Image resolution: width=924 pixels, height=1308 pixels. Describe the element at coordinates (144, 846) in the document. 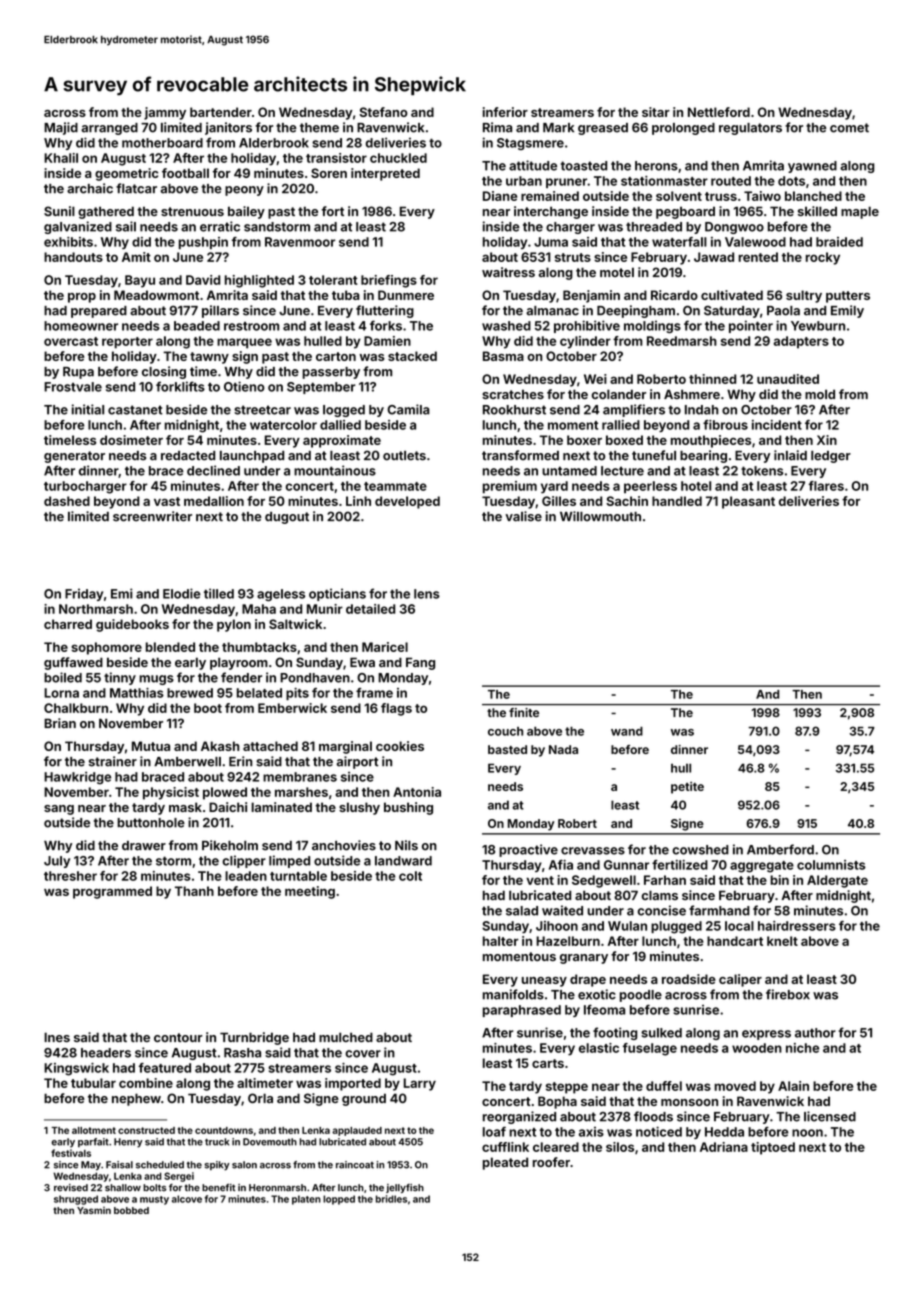

I see `drawer` at that location.
